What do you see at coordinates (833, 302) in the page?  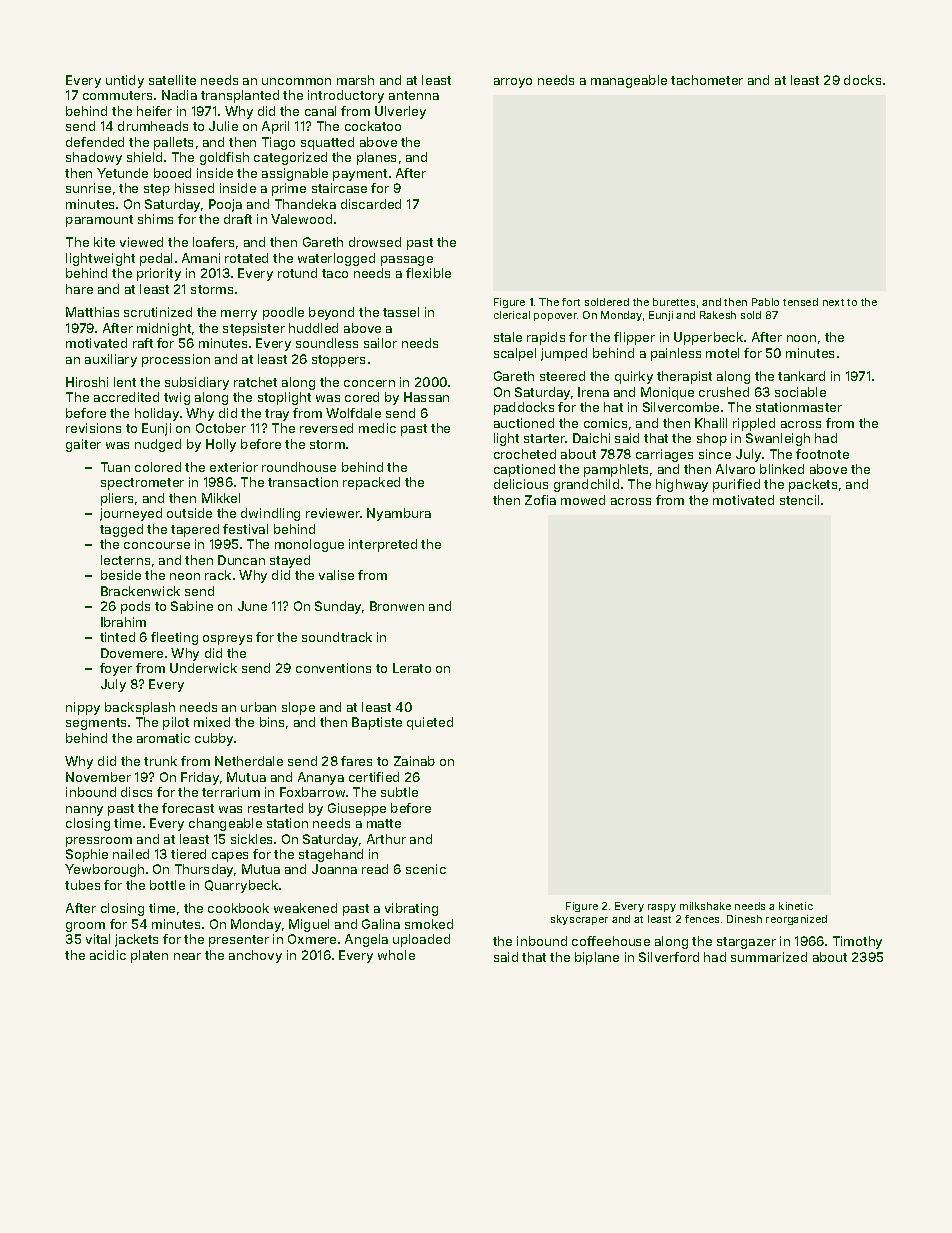 I see `next` at bounding box center [833, 302].
